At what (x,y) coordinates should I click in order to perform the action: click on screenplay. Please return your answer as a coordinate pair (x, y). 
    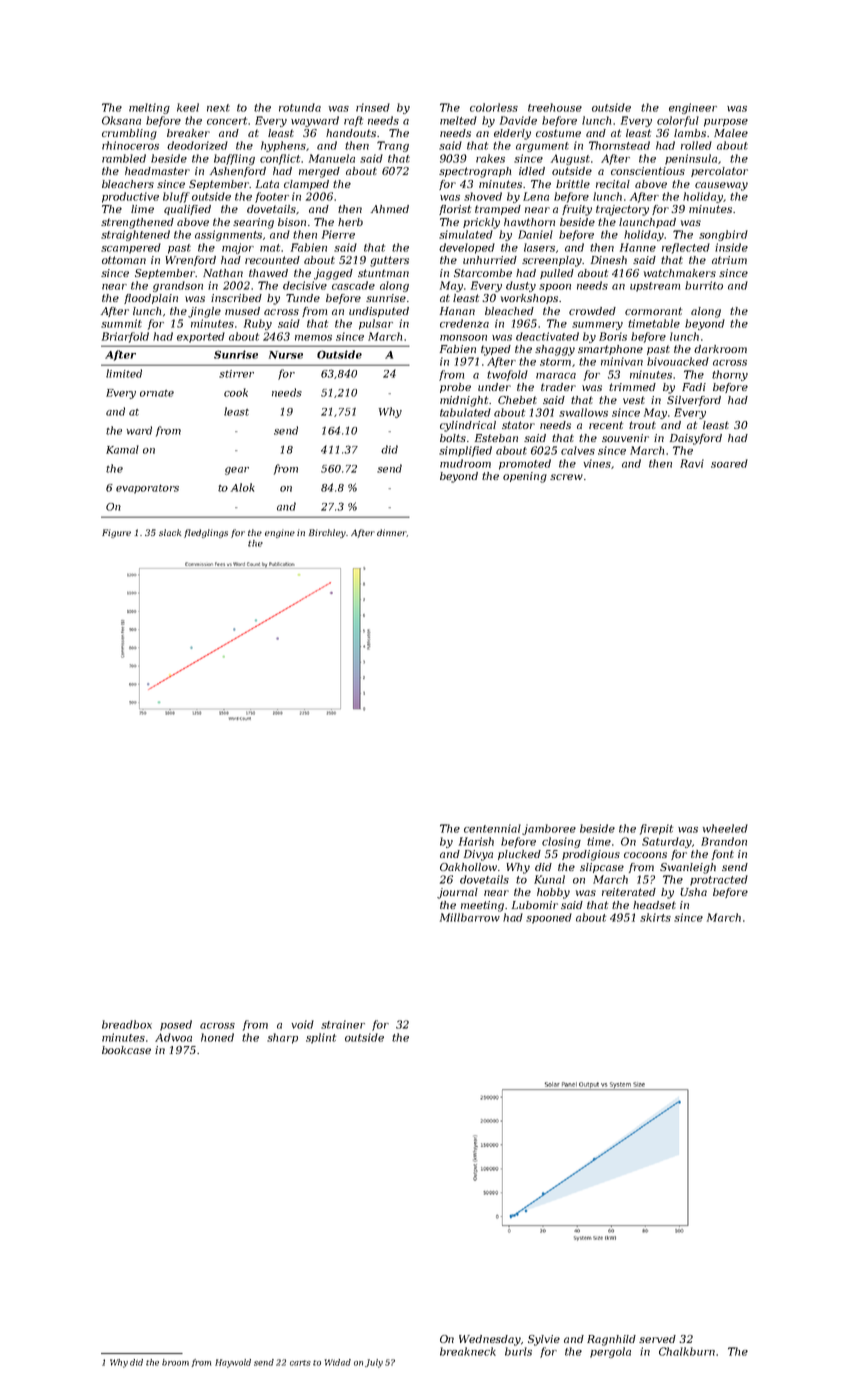
    Looking at the image, I should click on (552, 261).
